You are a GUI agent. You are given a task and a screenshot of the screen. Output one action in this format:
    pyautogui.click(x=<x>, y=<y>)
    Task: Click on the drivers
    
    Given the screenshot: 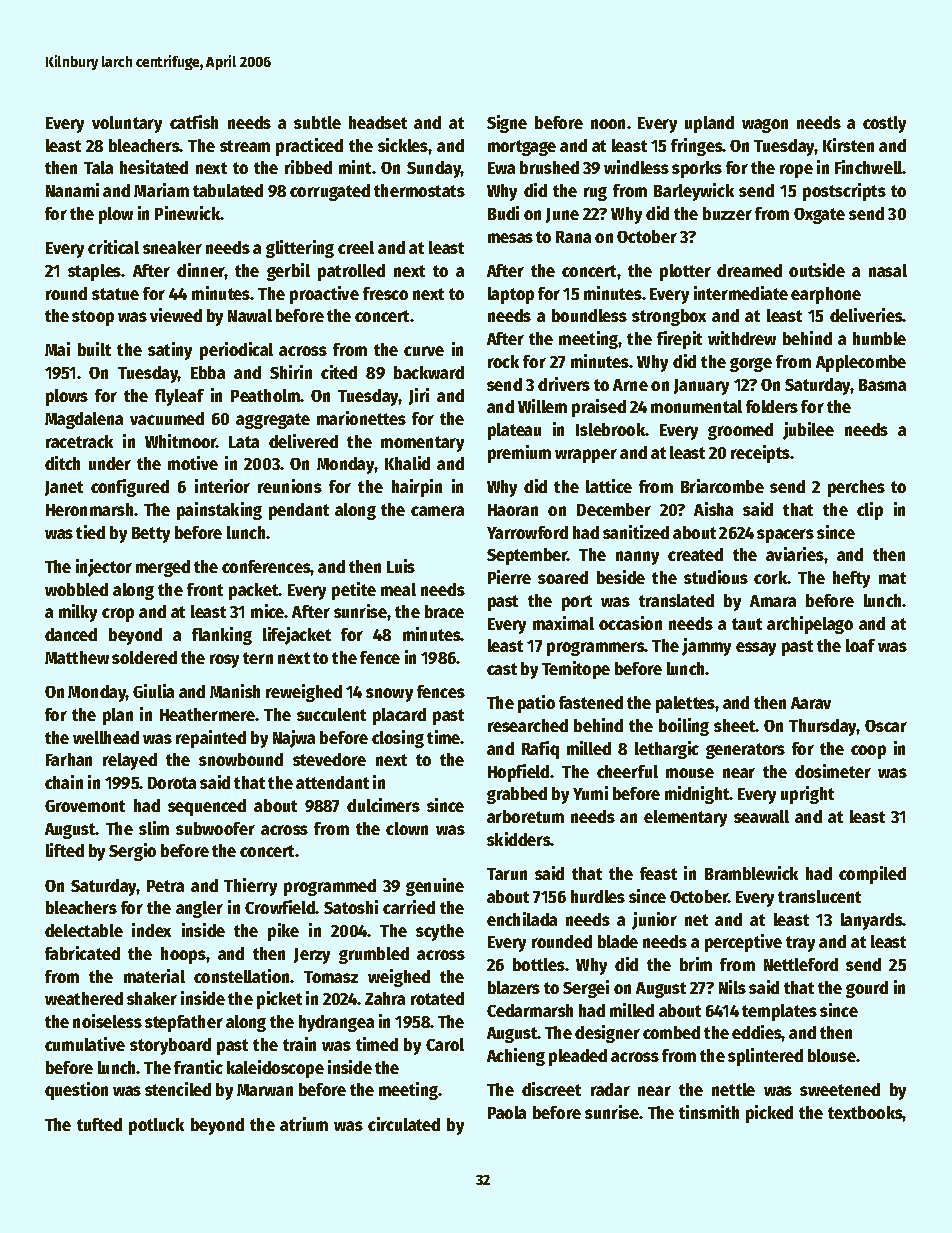 What is the action you would take?
    pyautogui.click(x=564, y=384)
